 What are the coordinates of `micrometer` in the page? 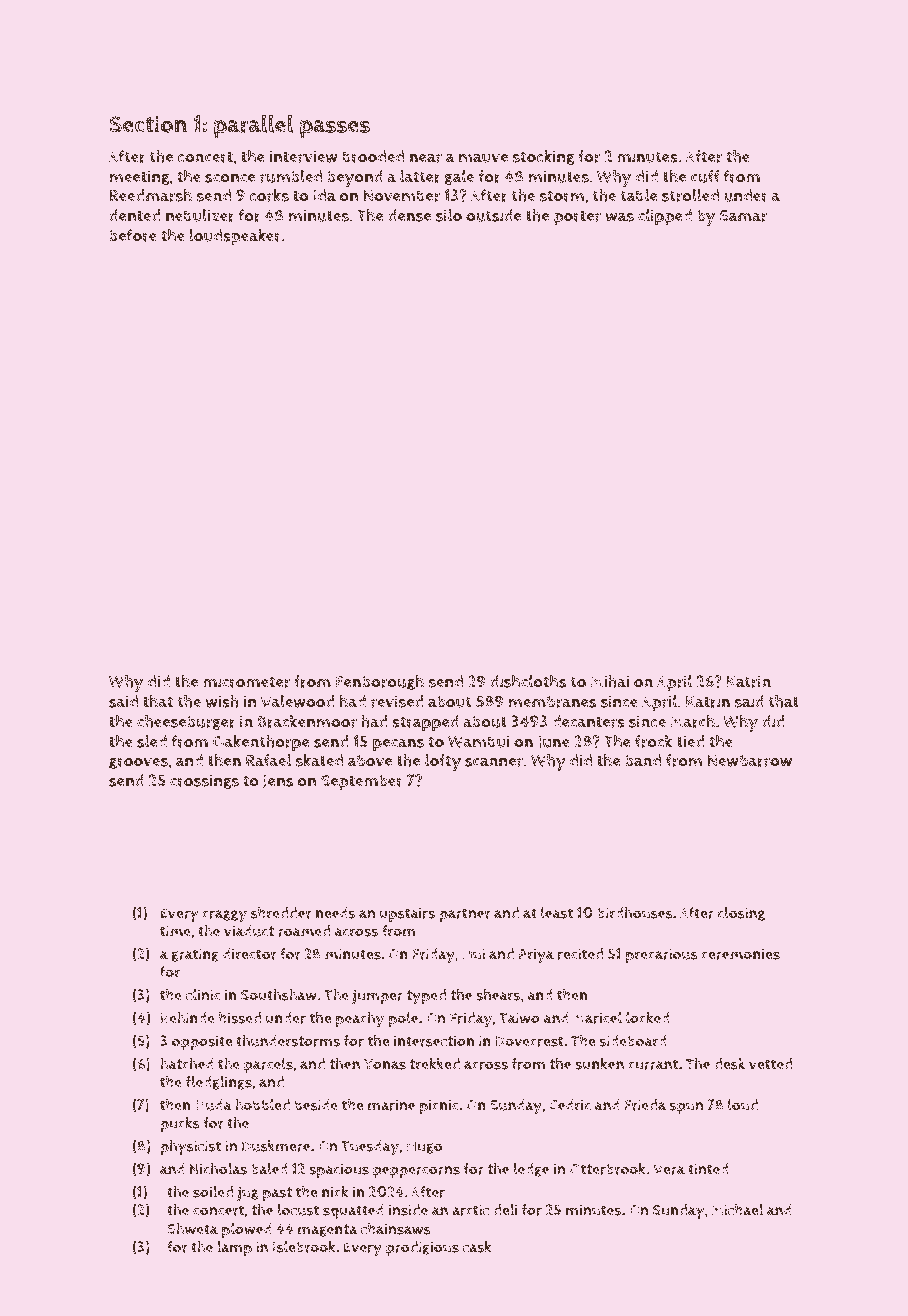 It's located at (246, 681).
